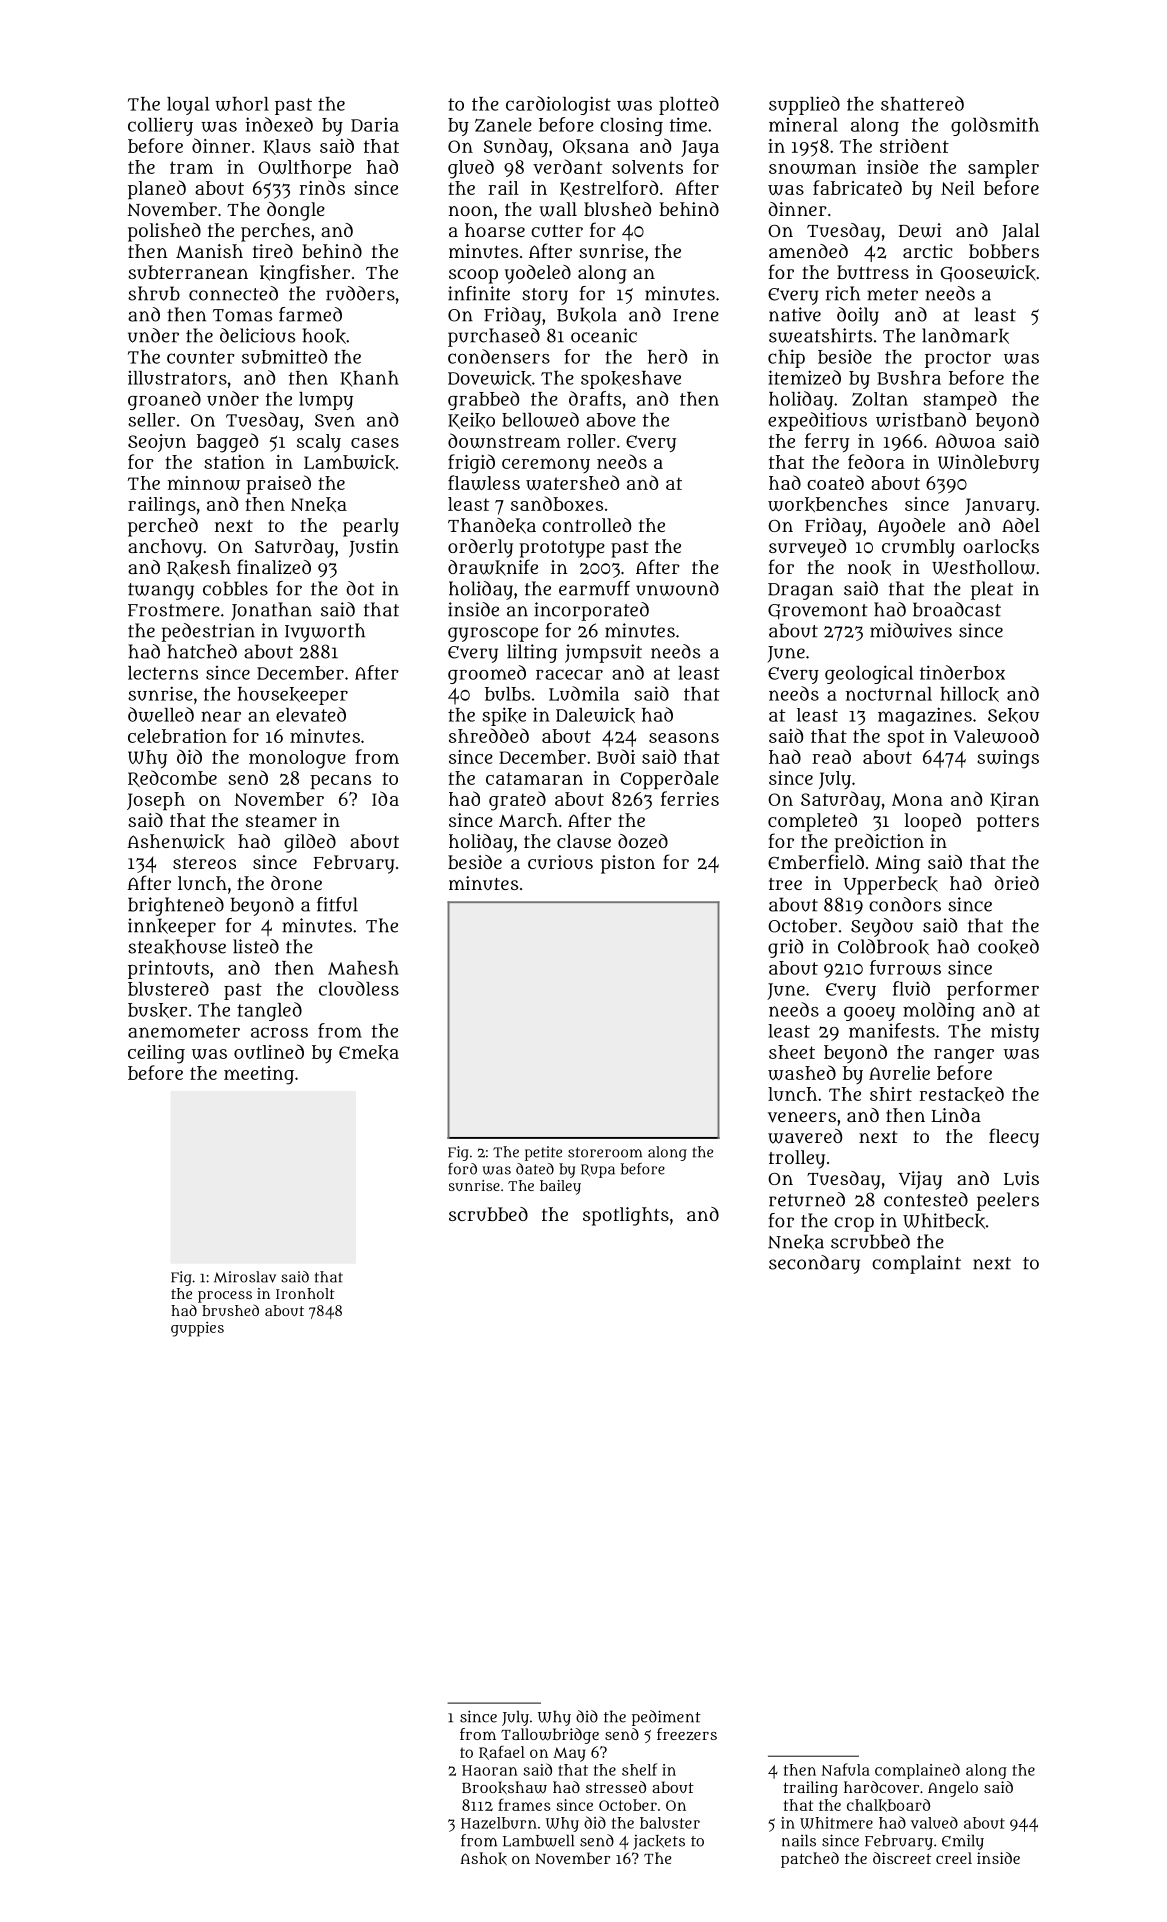  Describe the element at coordinates (490, 1770) in the screenshot. I see `Haoran` at that location.
